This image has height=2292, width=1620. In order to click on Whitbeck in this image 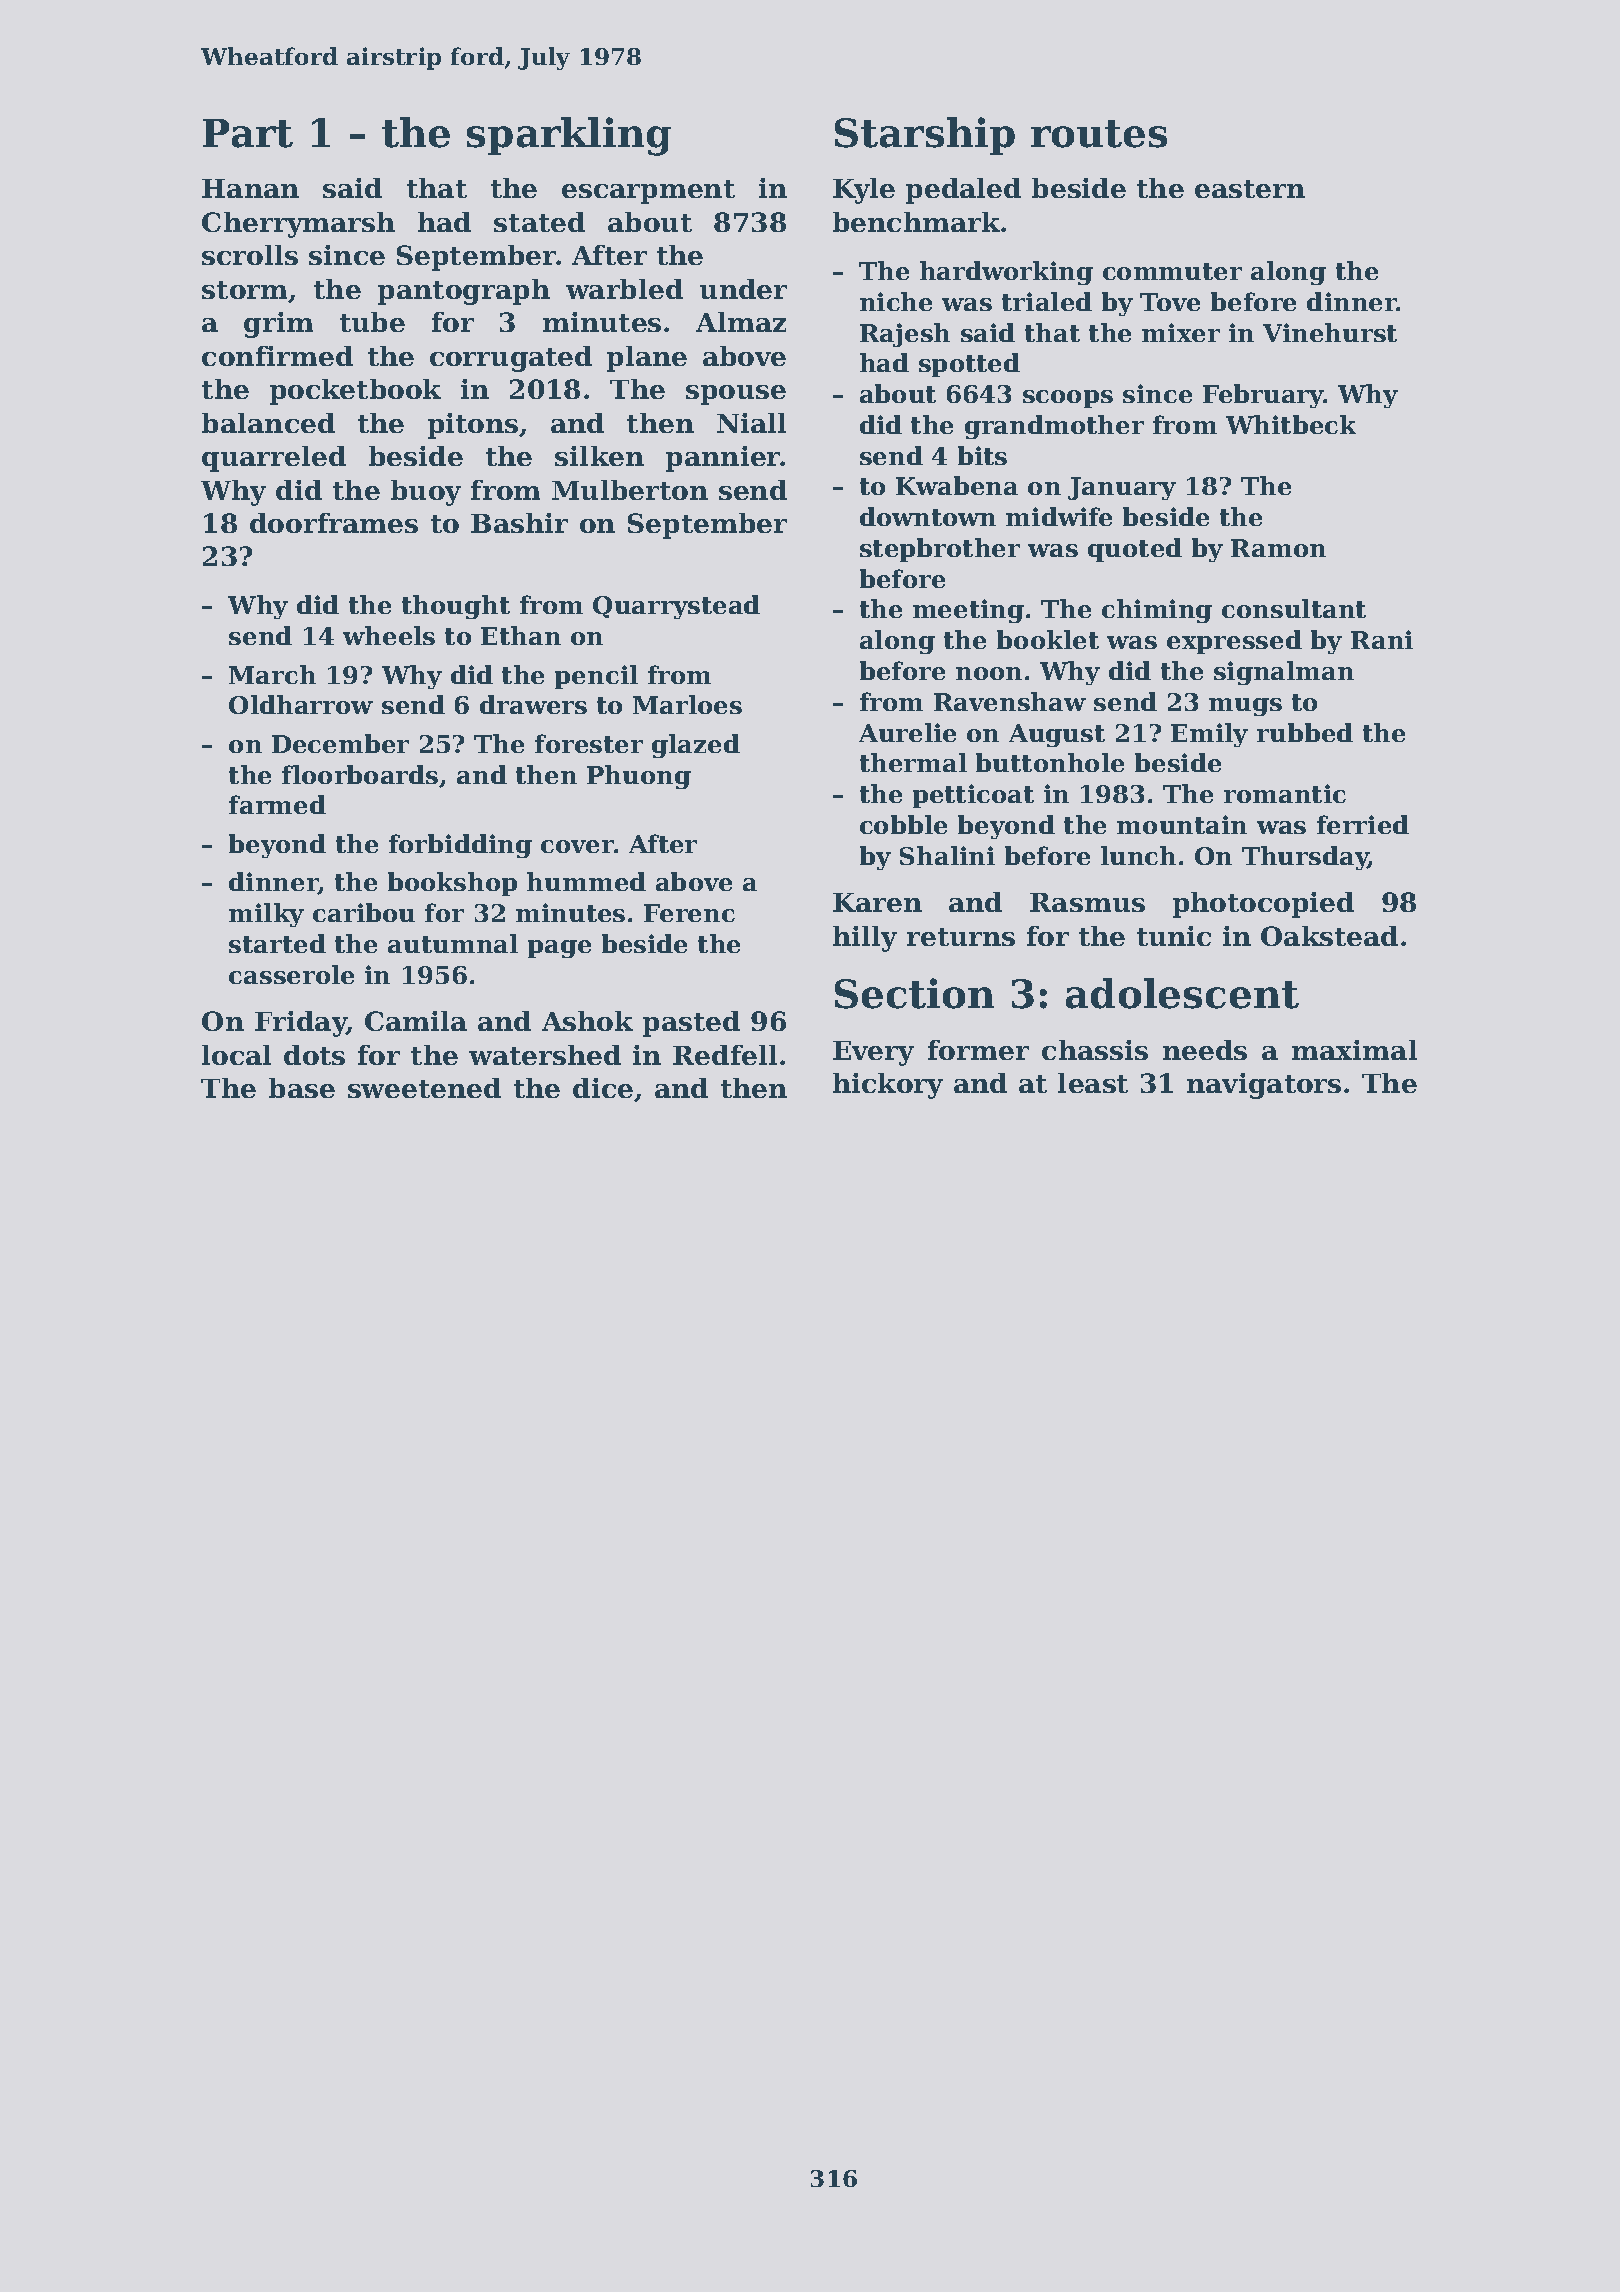, I will do `click(1291, 424)`.
